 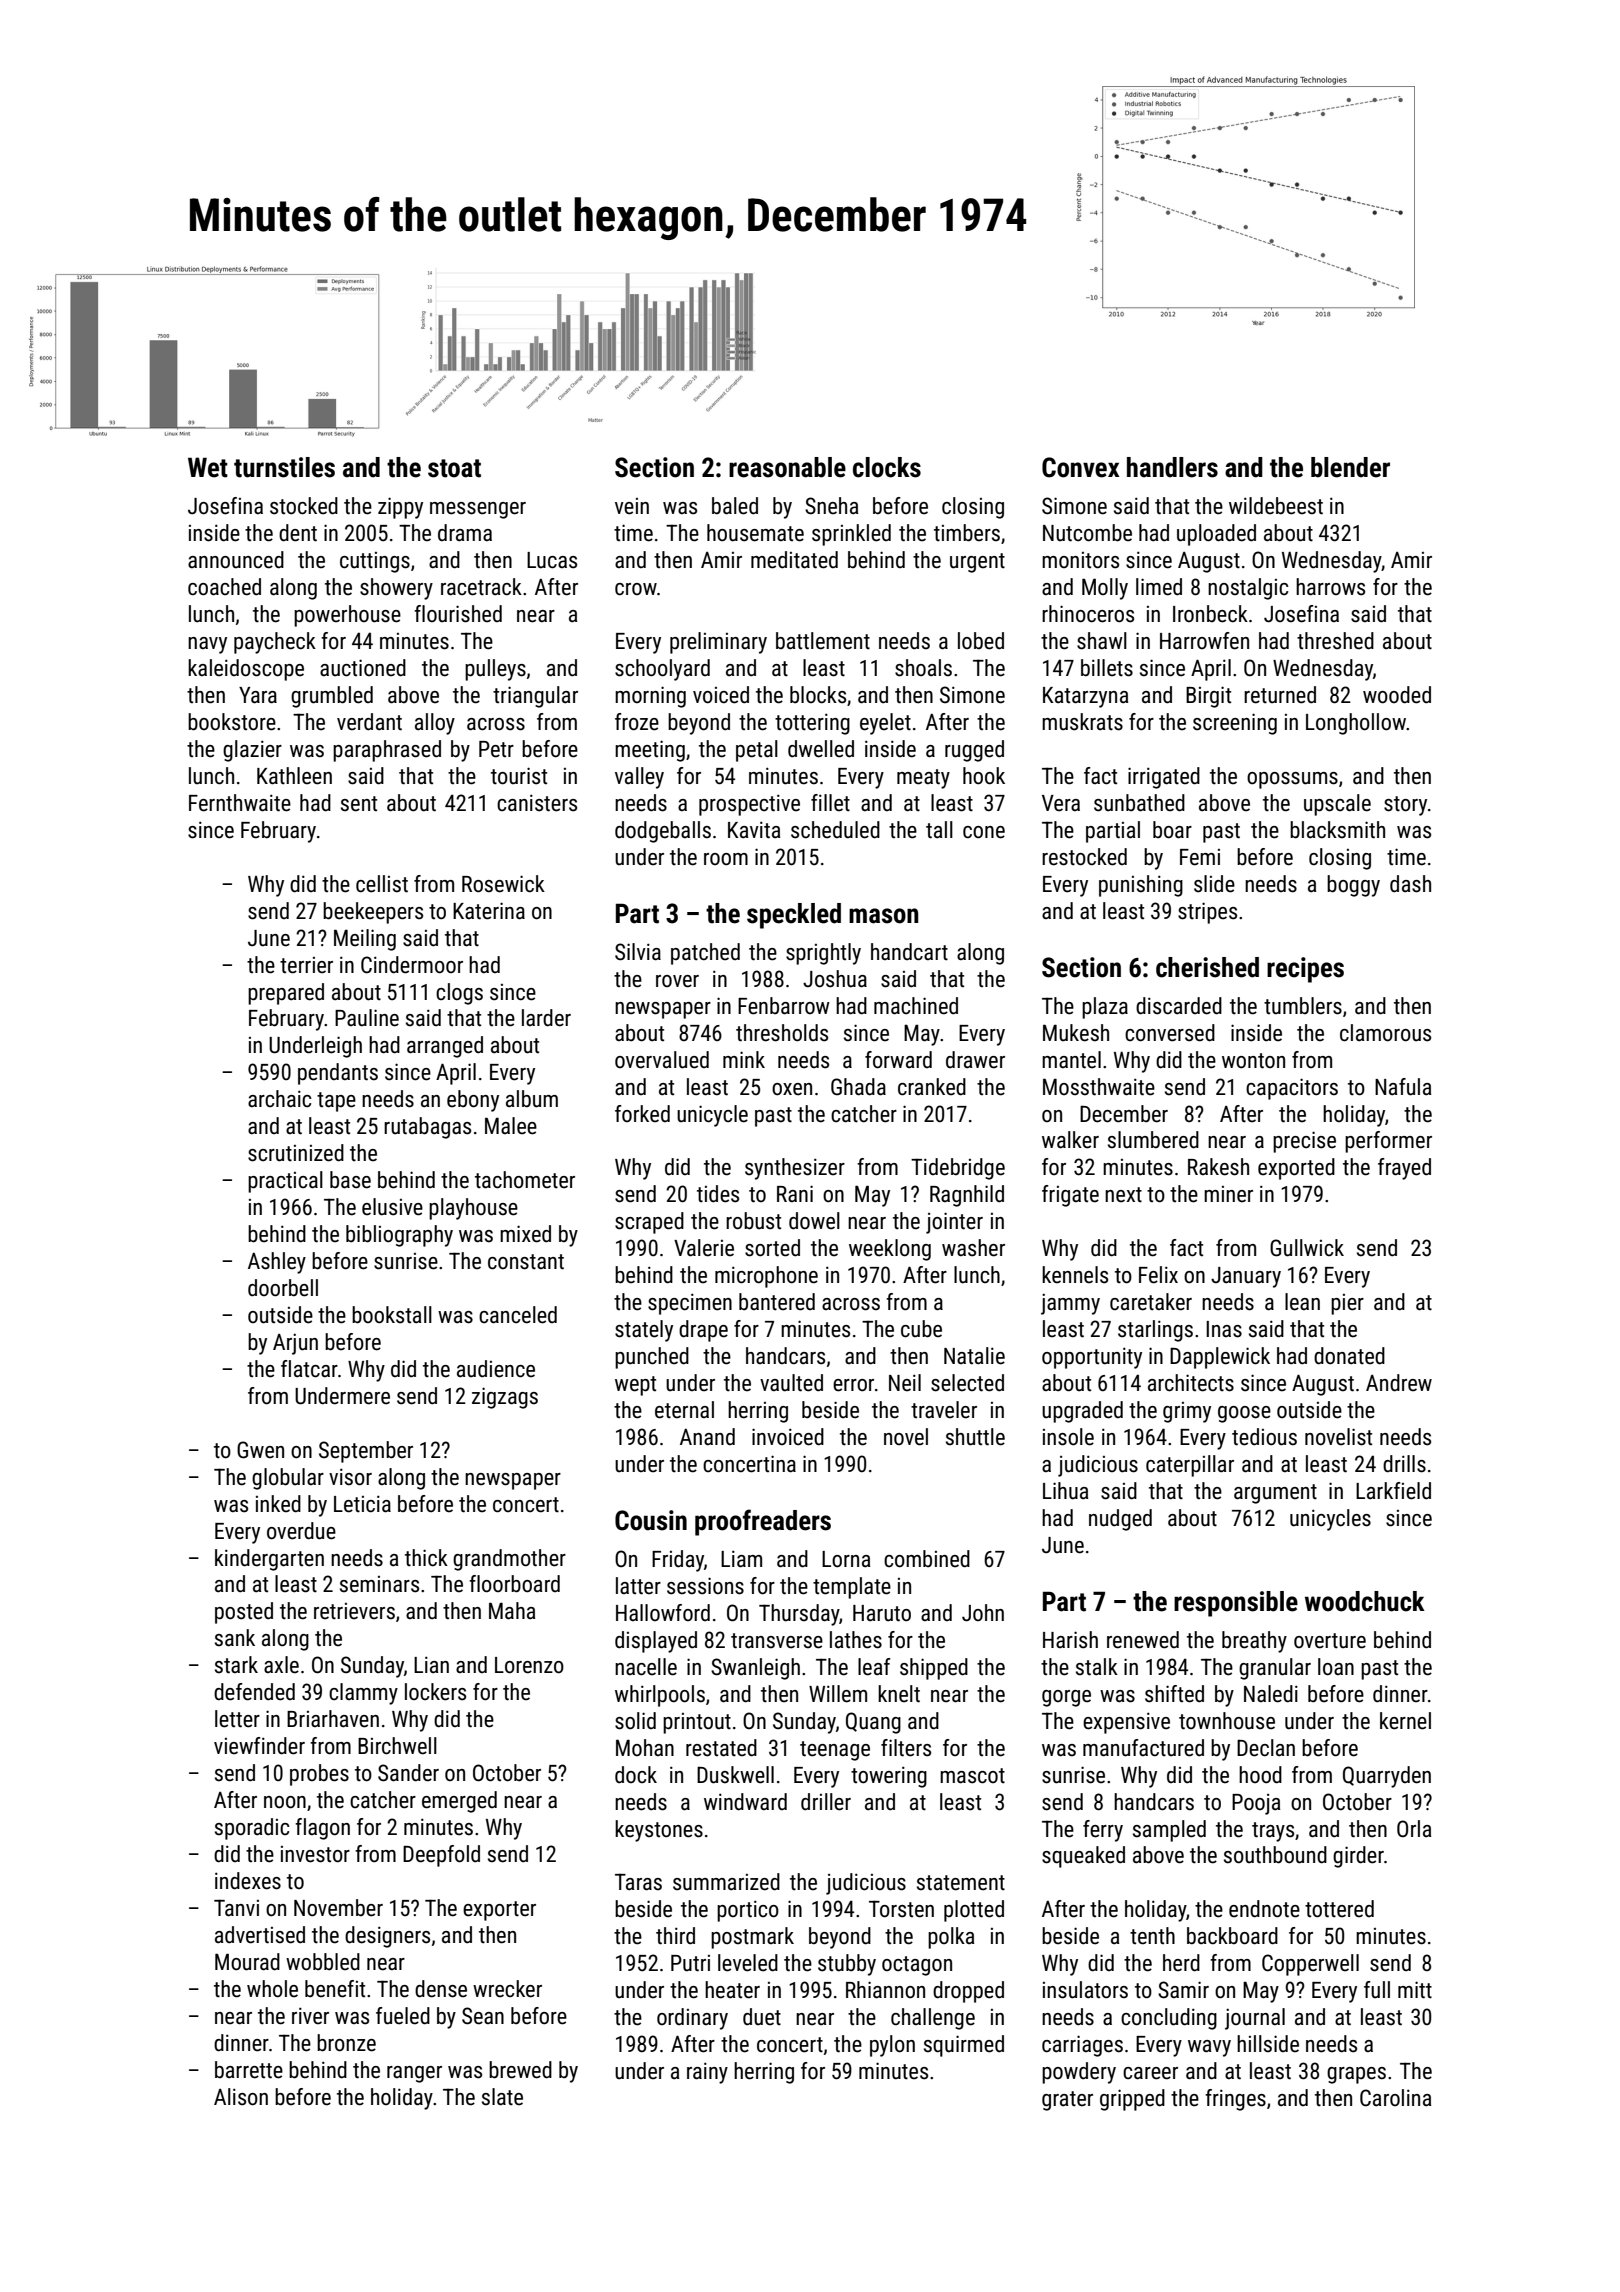 I want to click on harrows, so click(x=1330, y=587).
